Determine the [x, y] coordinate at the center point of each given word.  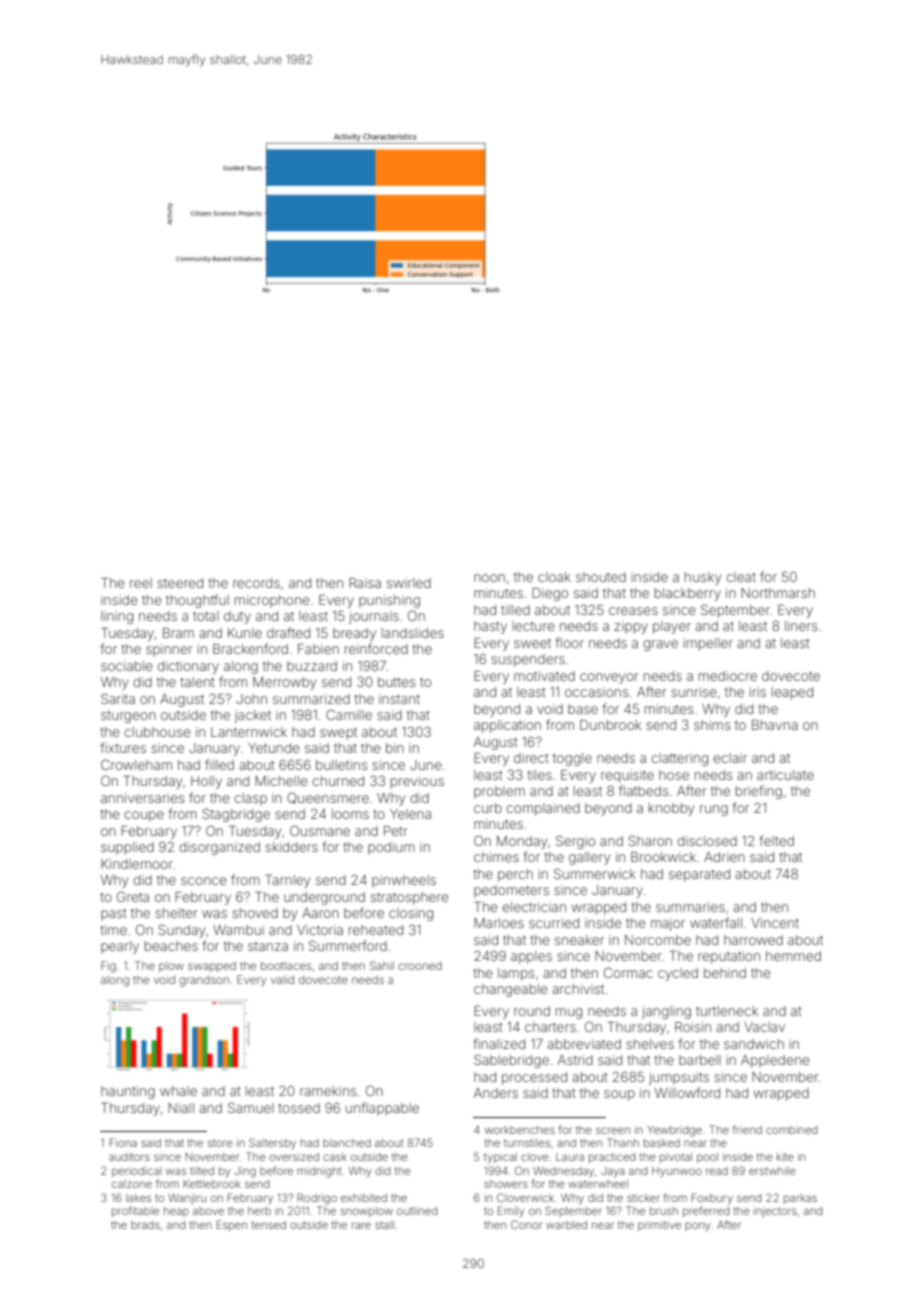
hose [674, 775]
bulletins [341, 765]
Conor [526, 1224]
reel [141, 583]
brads [145, 1225]
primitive [659, 1226]
